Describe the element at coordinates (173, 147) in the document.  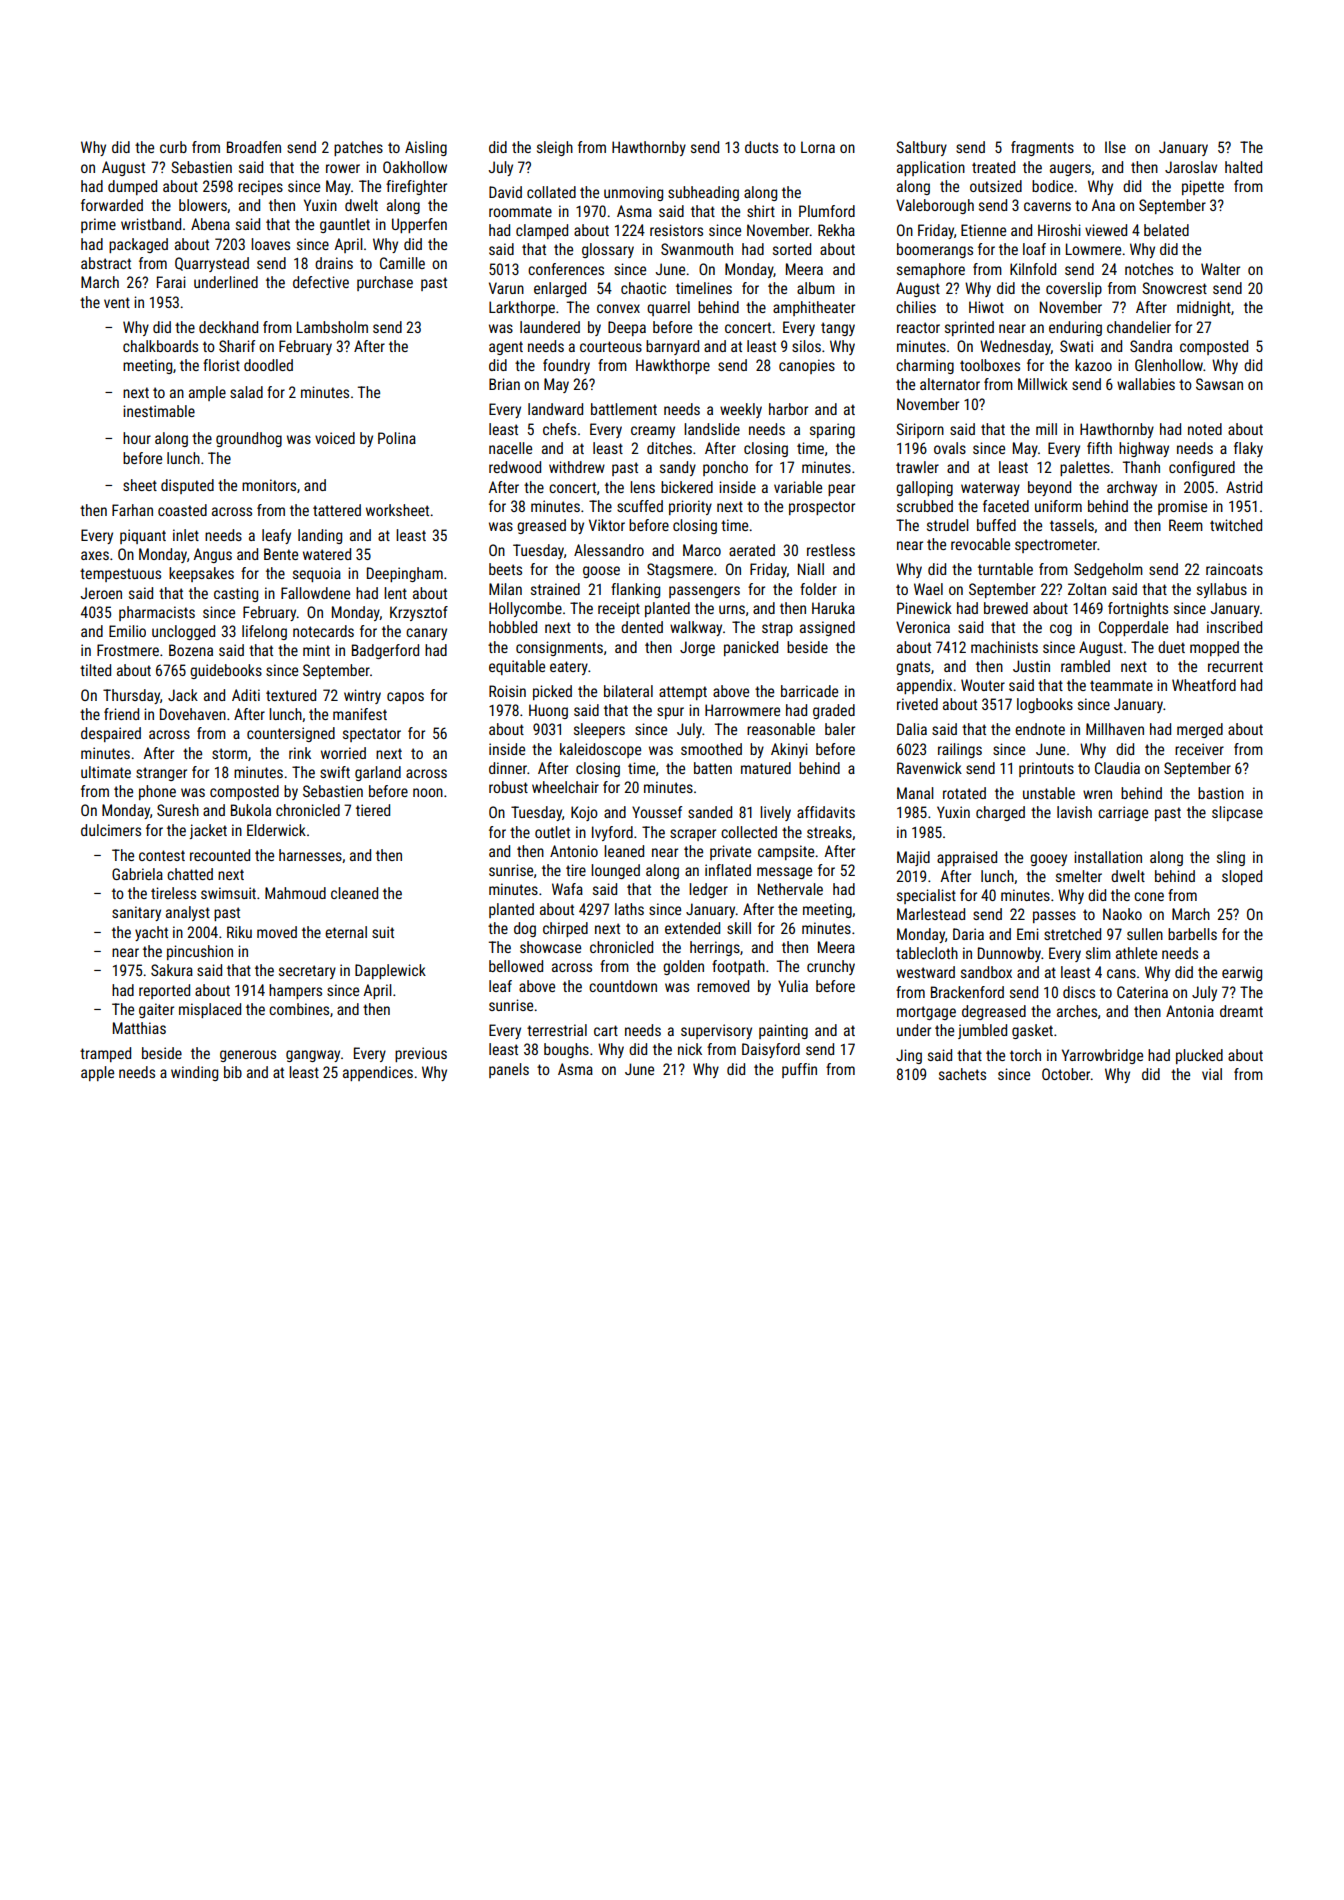
I see `curb` at that location.
